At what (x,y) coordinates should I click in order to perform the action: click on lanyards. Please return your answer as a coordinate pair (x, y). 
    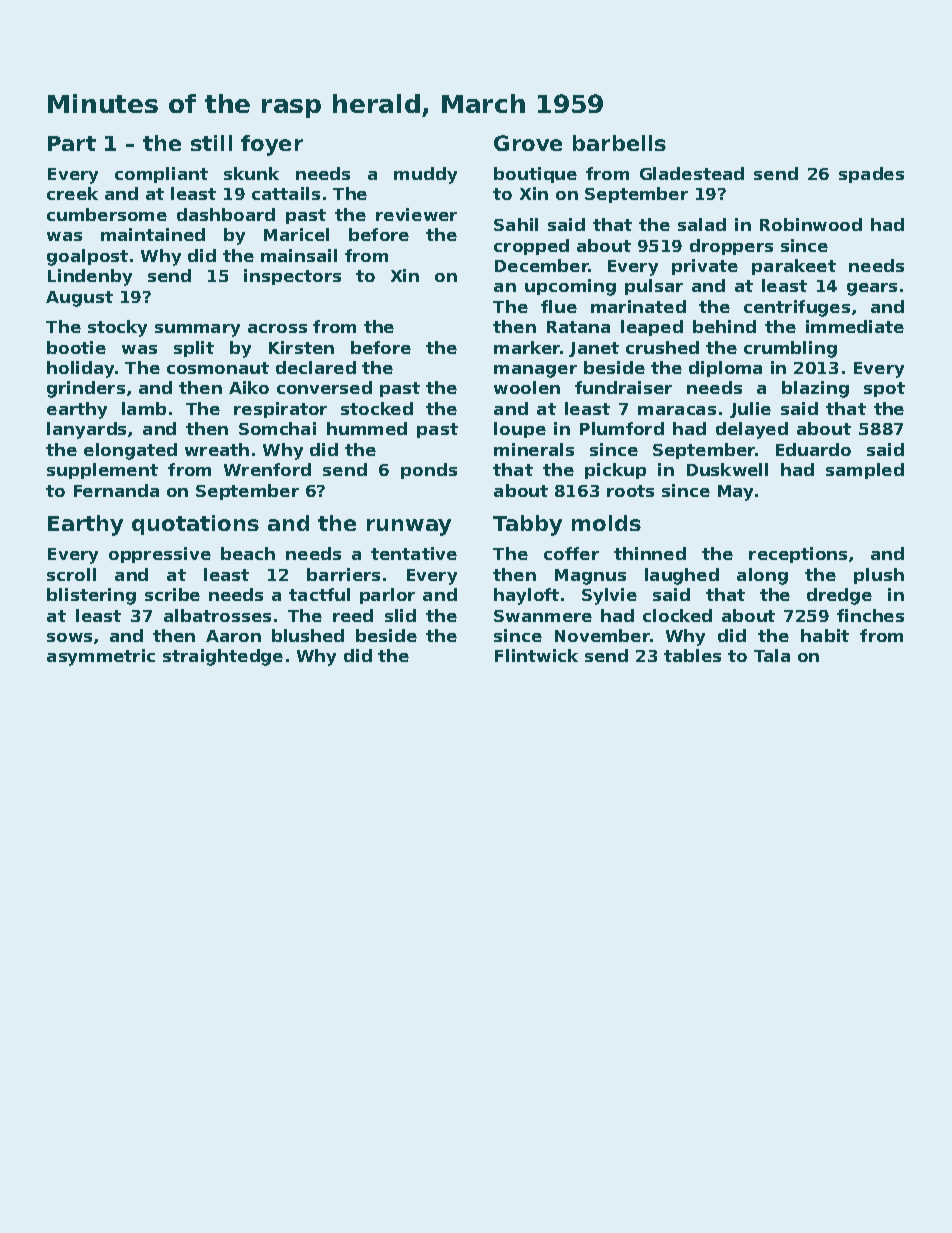
    Looking at the image, I should click on (86, 430).
